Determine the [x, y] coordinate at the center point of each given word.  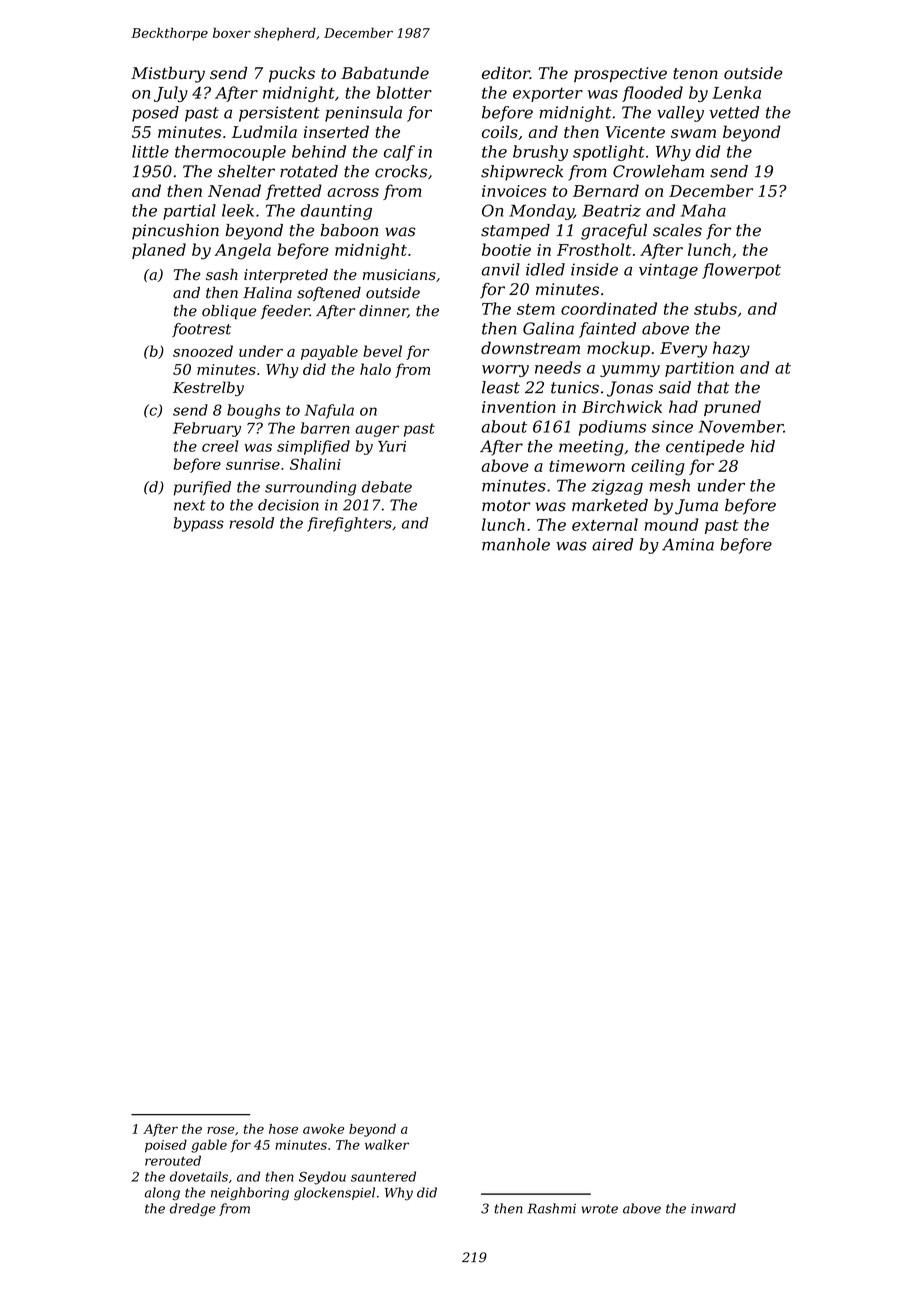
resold [252, 523]
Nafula [329, 411]
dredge [193, 1209]
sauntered [383, 1176]
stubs [715, 308]
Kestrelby [208, 388]
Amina [688, 544]
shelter [246, 171]
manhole [516, 544]
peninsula [363, 114]
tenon [695, 74]
